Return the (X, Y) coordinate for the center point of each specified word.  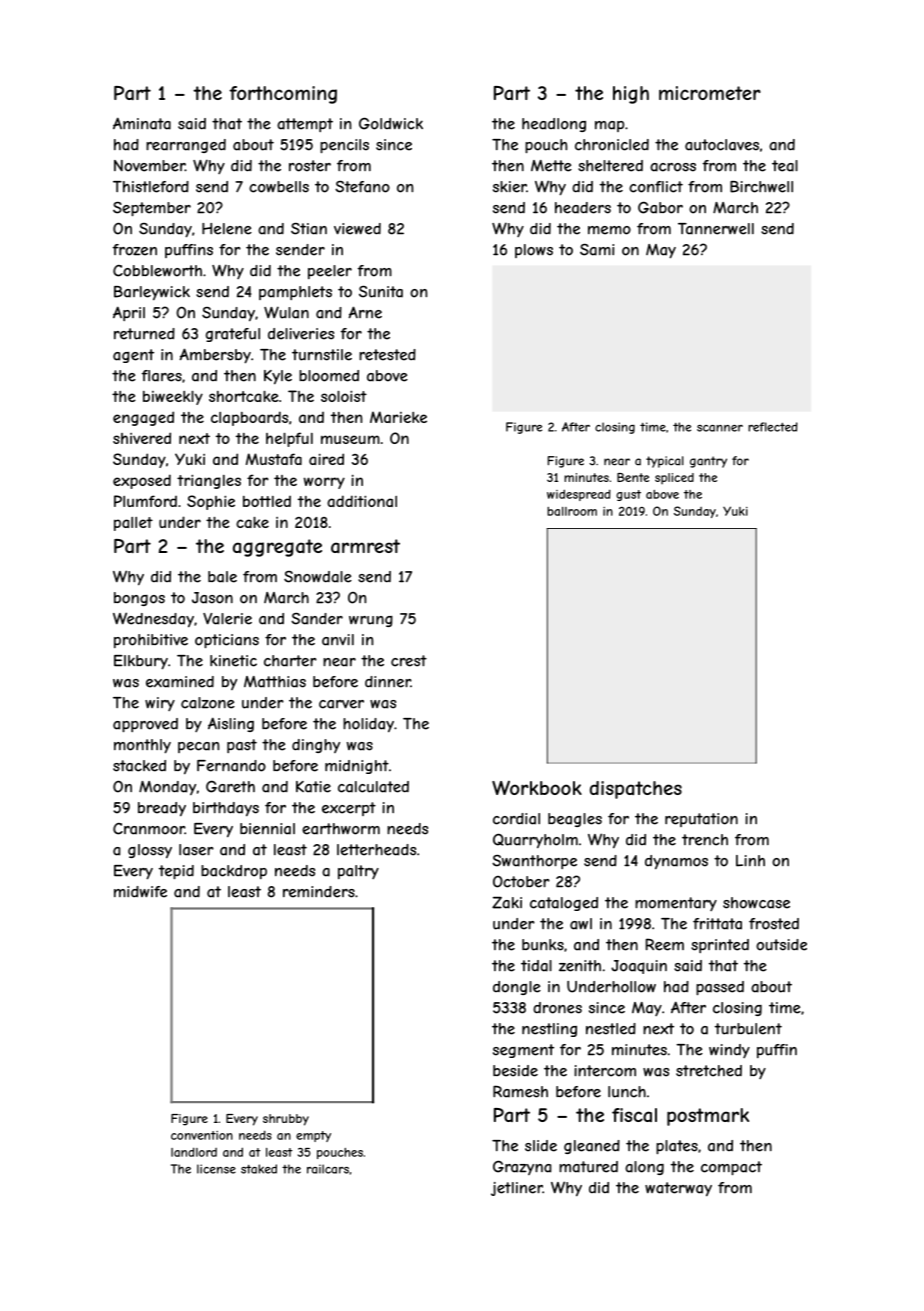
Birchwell (761, 187)
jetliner (517, 1189)
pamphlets (295, 293)
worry (324, 483)
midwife (140, 892)
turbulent (748, 1029)
